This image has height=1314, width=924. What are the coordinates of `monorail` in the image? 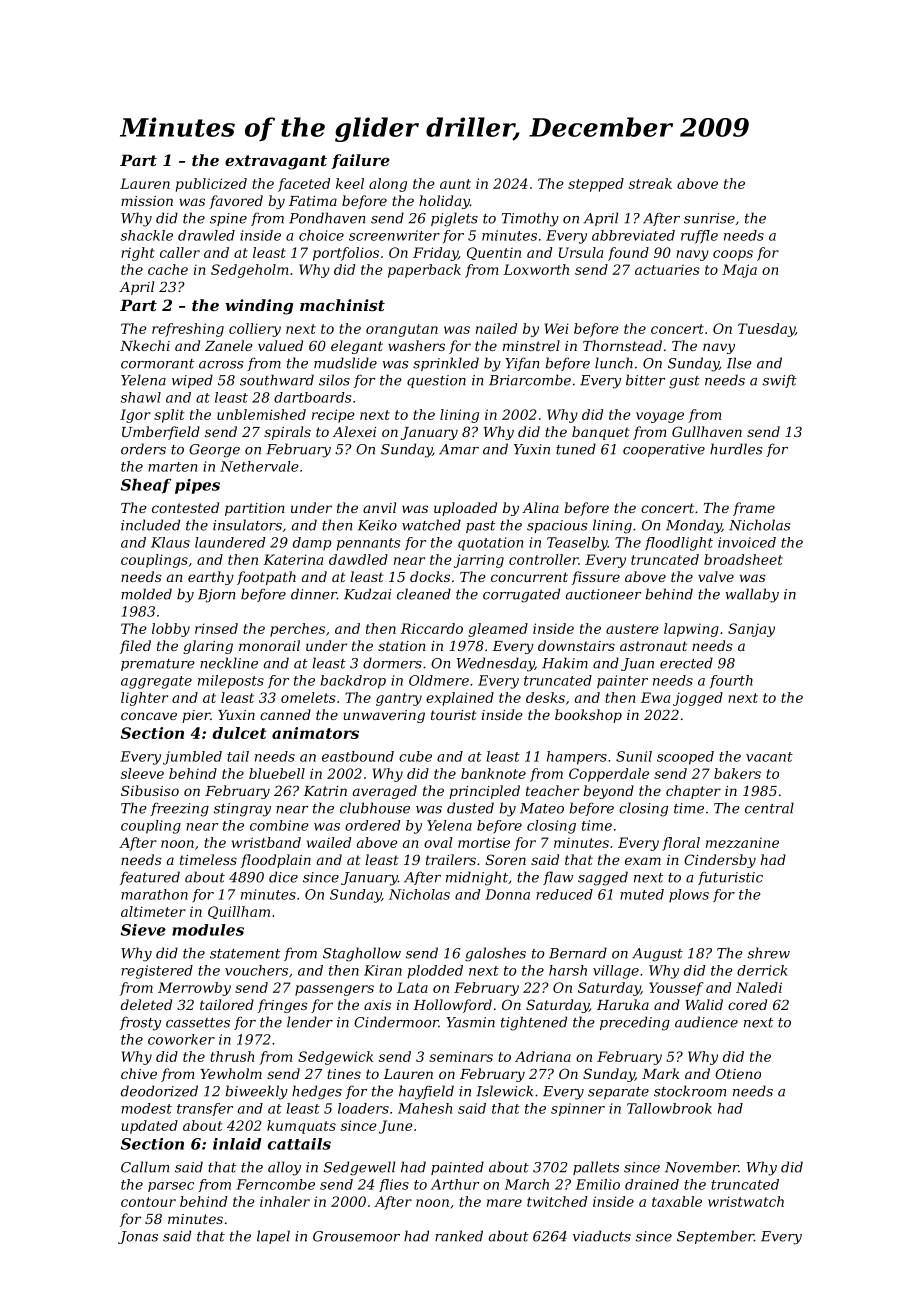 It's located at (269, 645).
